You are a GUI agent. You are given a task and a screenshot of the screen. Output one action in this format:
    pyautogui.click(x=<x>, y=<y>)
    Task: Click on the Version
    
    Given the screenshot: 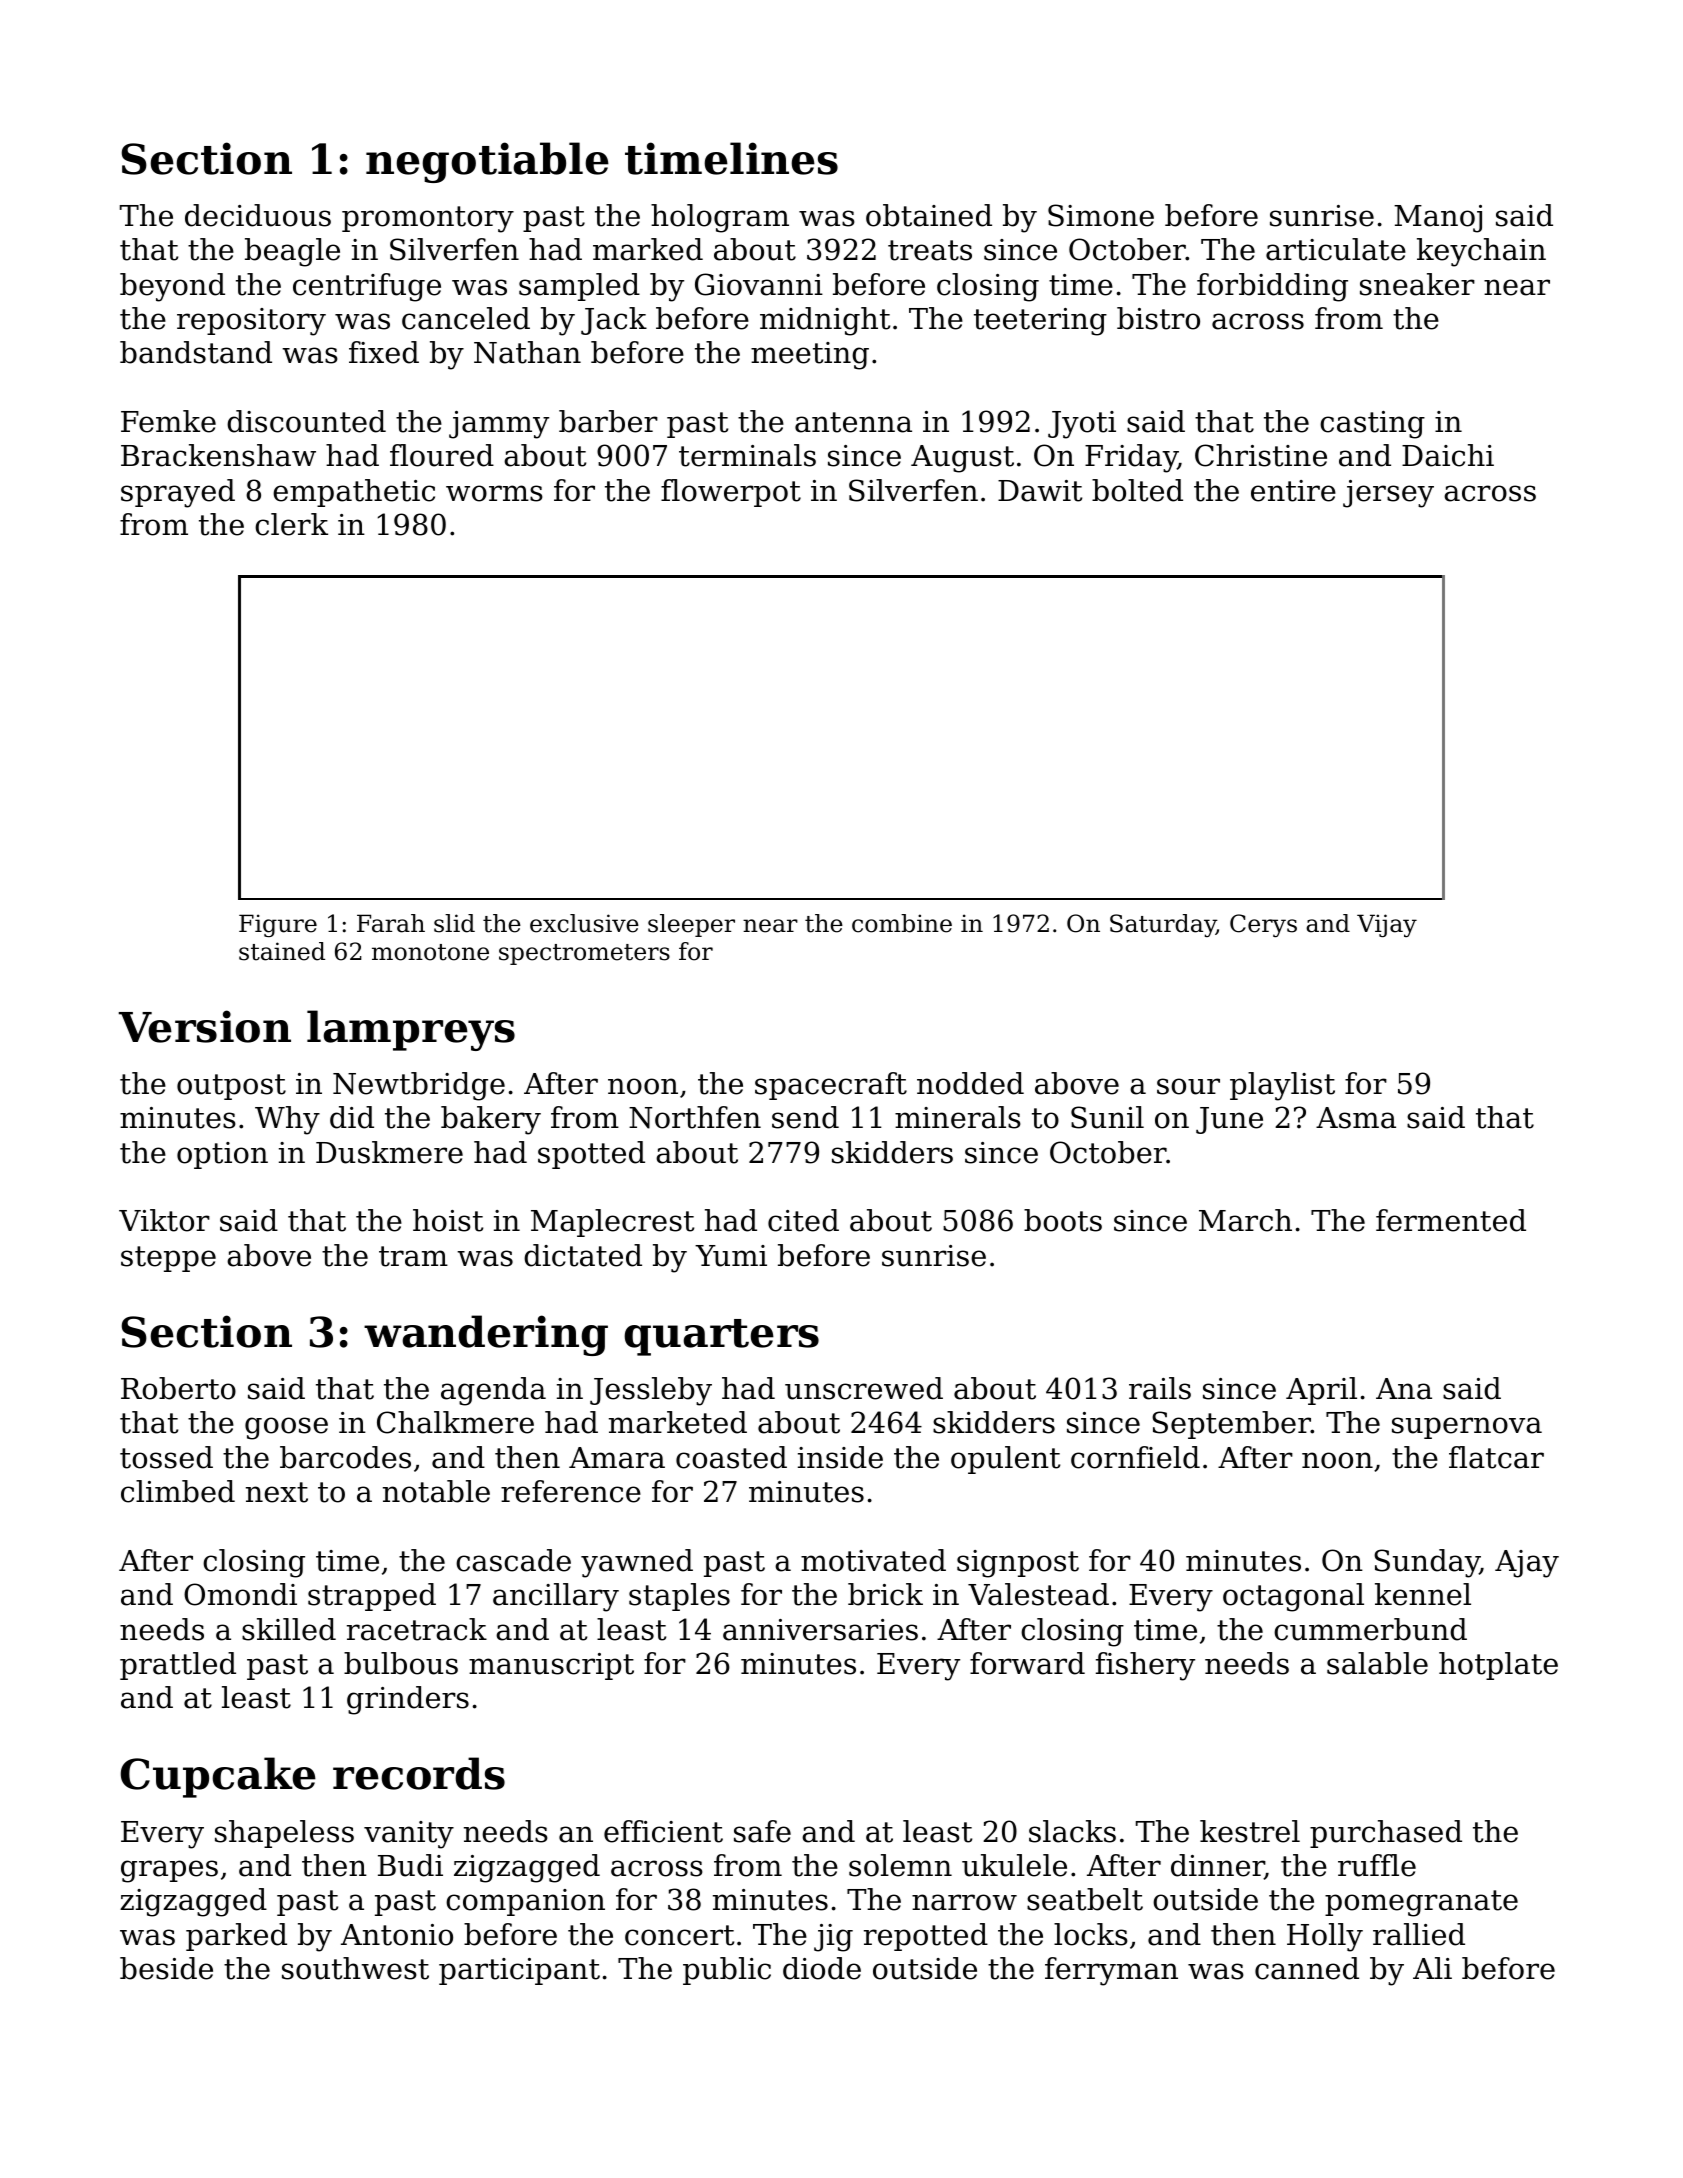 What is the action you would take?
    pyautogui.click(x=205, y=1026)
